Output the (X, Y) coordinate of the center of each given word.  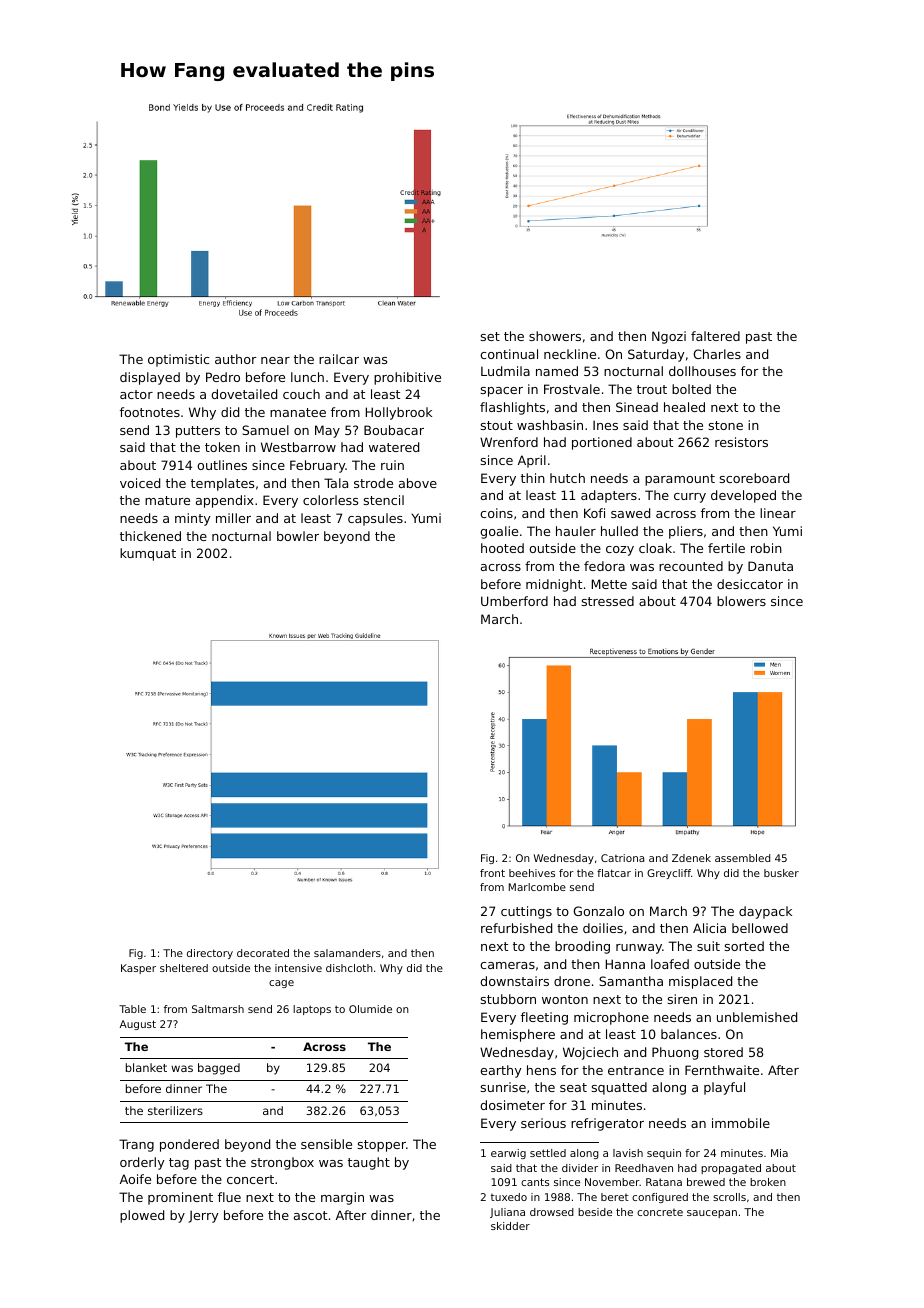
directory (210, 954)
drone (572, 981)
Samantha (631, 981)
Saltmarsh (218, 1009)
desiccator (750, 584)
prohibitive (407, 378)
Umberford (514, 601)
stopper (382, 1146)
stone (726, 425)
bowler (298, 536)
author (236, 359)
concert (250, 1179)
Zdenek (691, 858)
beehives (532, 873)
